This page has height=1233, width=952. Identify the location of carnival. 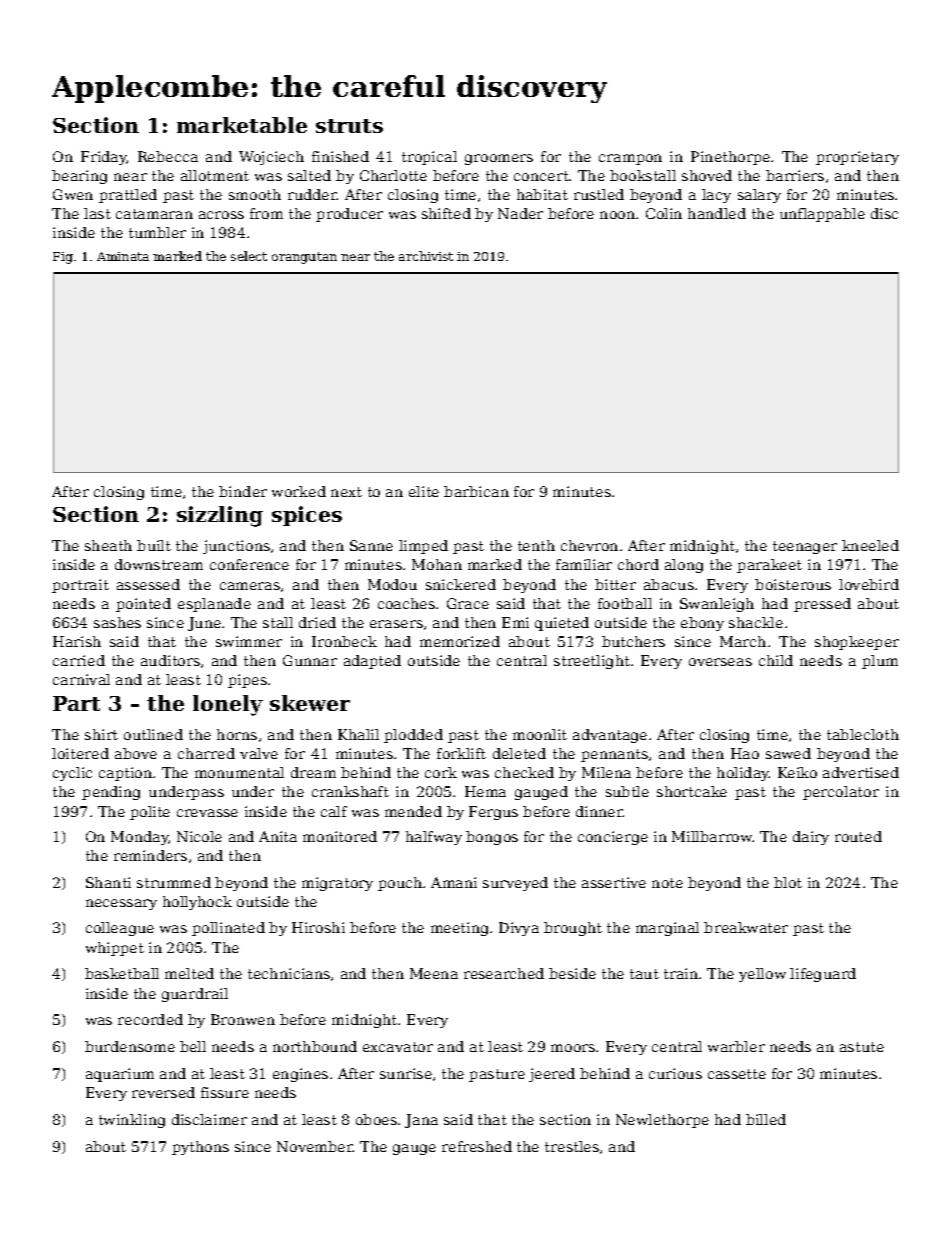
(81, 679).
